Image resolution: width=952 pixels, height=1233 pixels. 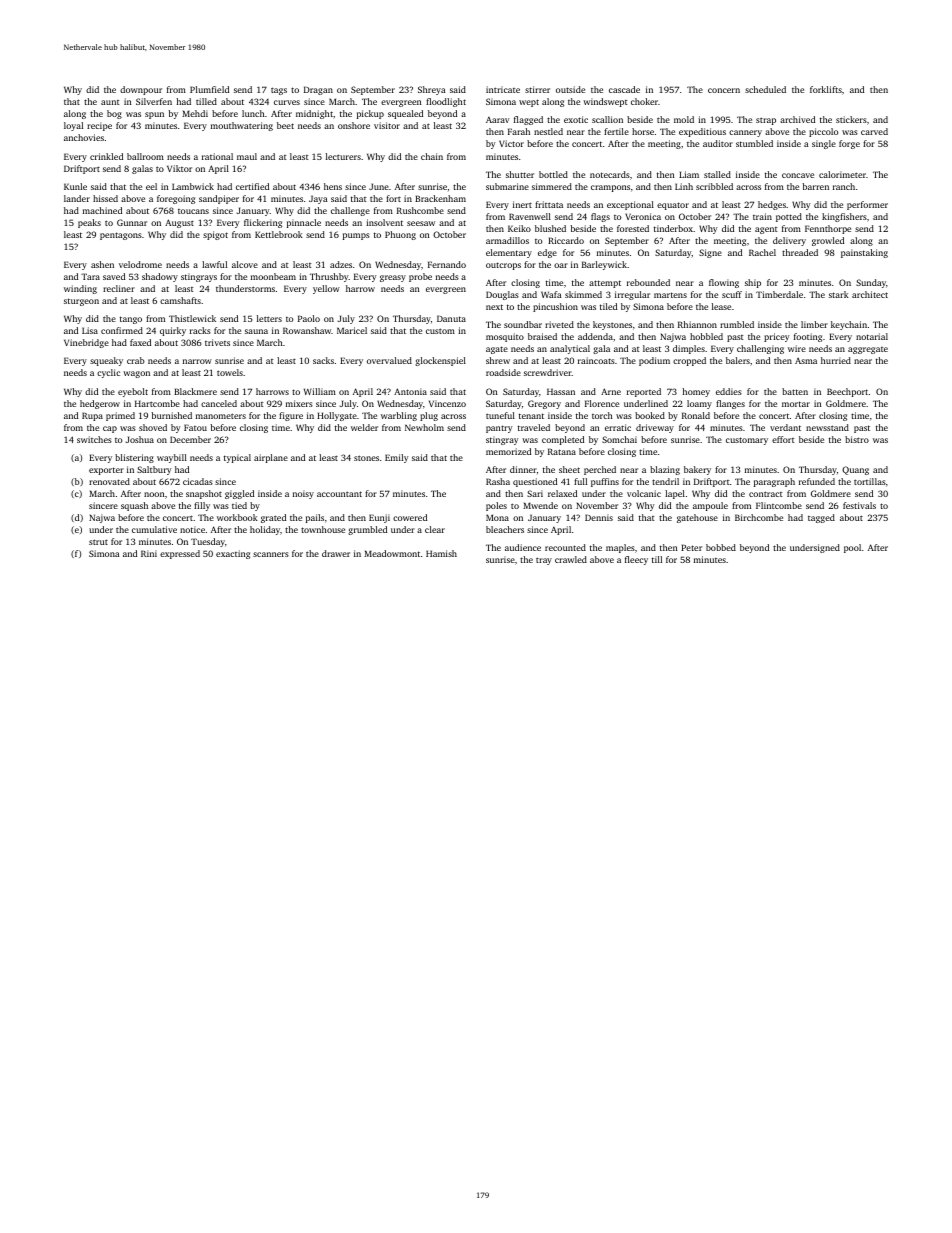 I want to click on Dennis, so click(x=599, y=517).
